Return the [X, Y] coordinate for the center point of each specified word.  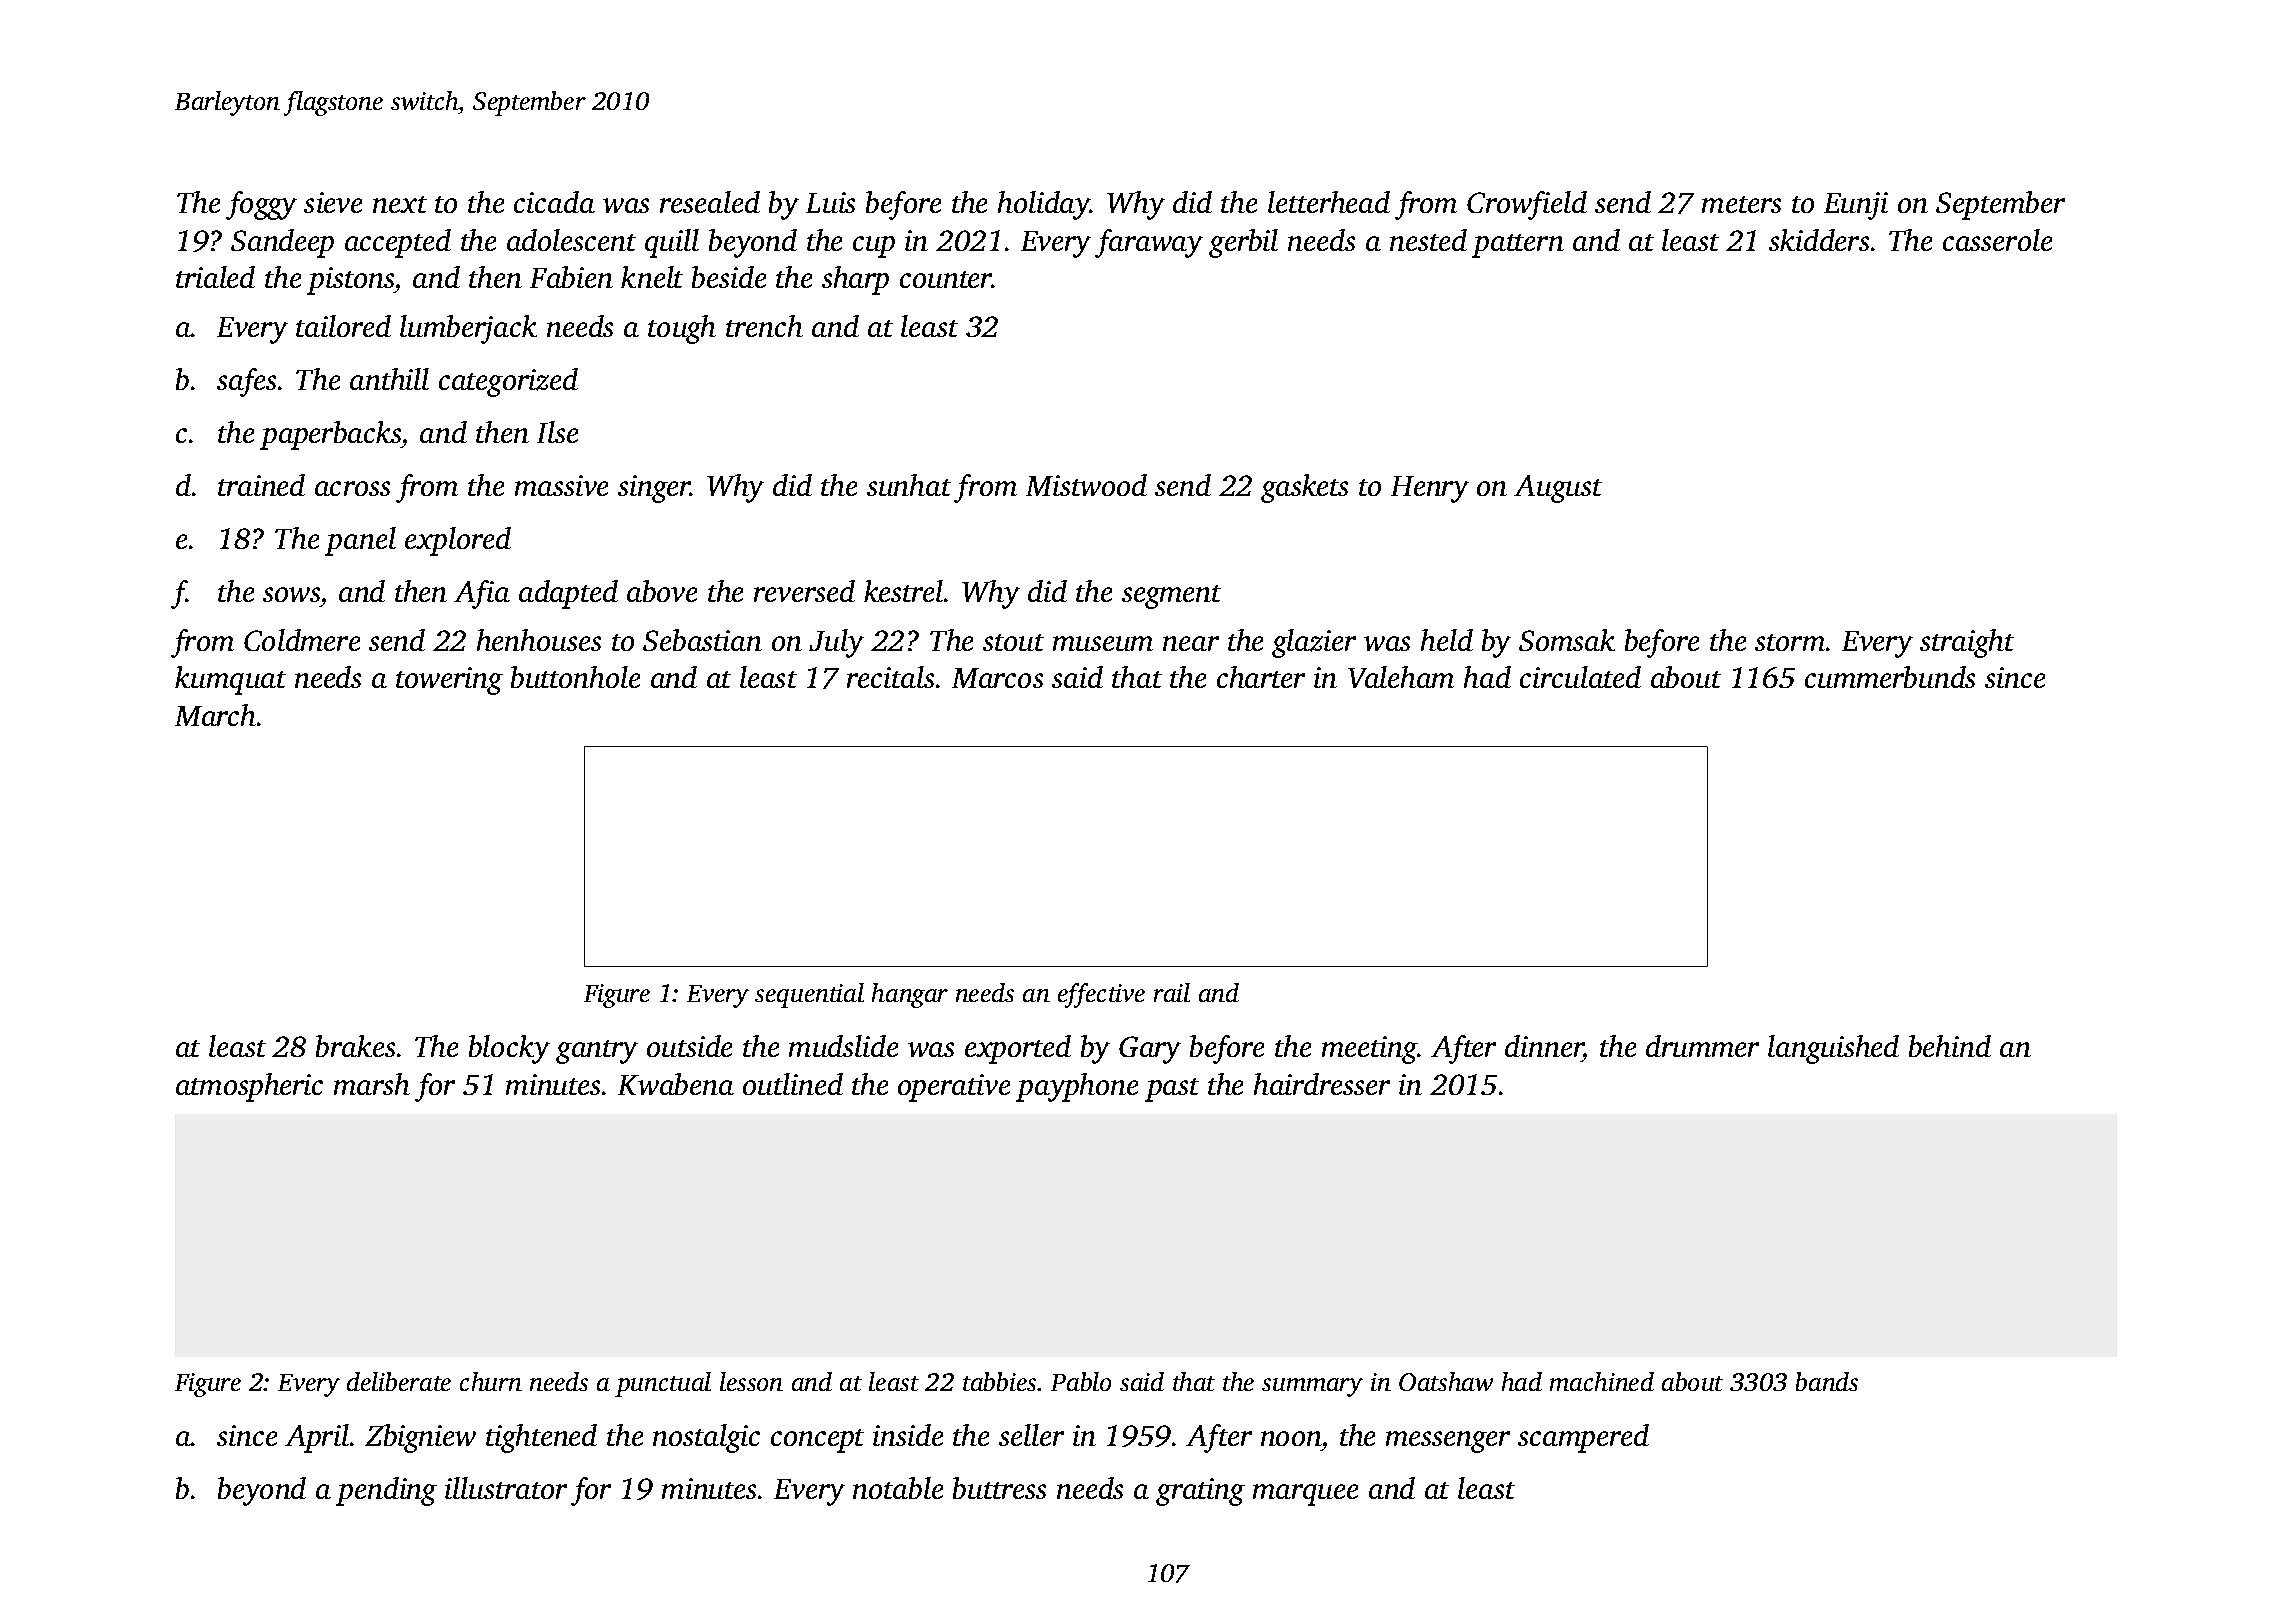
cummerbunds [1890, 677]
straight [1967, 643]
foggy [261, 205]
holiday [1044, 205]
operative [954, 1088]
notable [898, 1488]
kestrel [903, 591]
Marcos [997, 678]
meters [1741, 204]
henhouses [539, 640]
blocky [509, 1049]
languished [1833, 1049]
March [215, 715]
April [317, 1438]
